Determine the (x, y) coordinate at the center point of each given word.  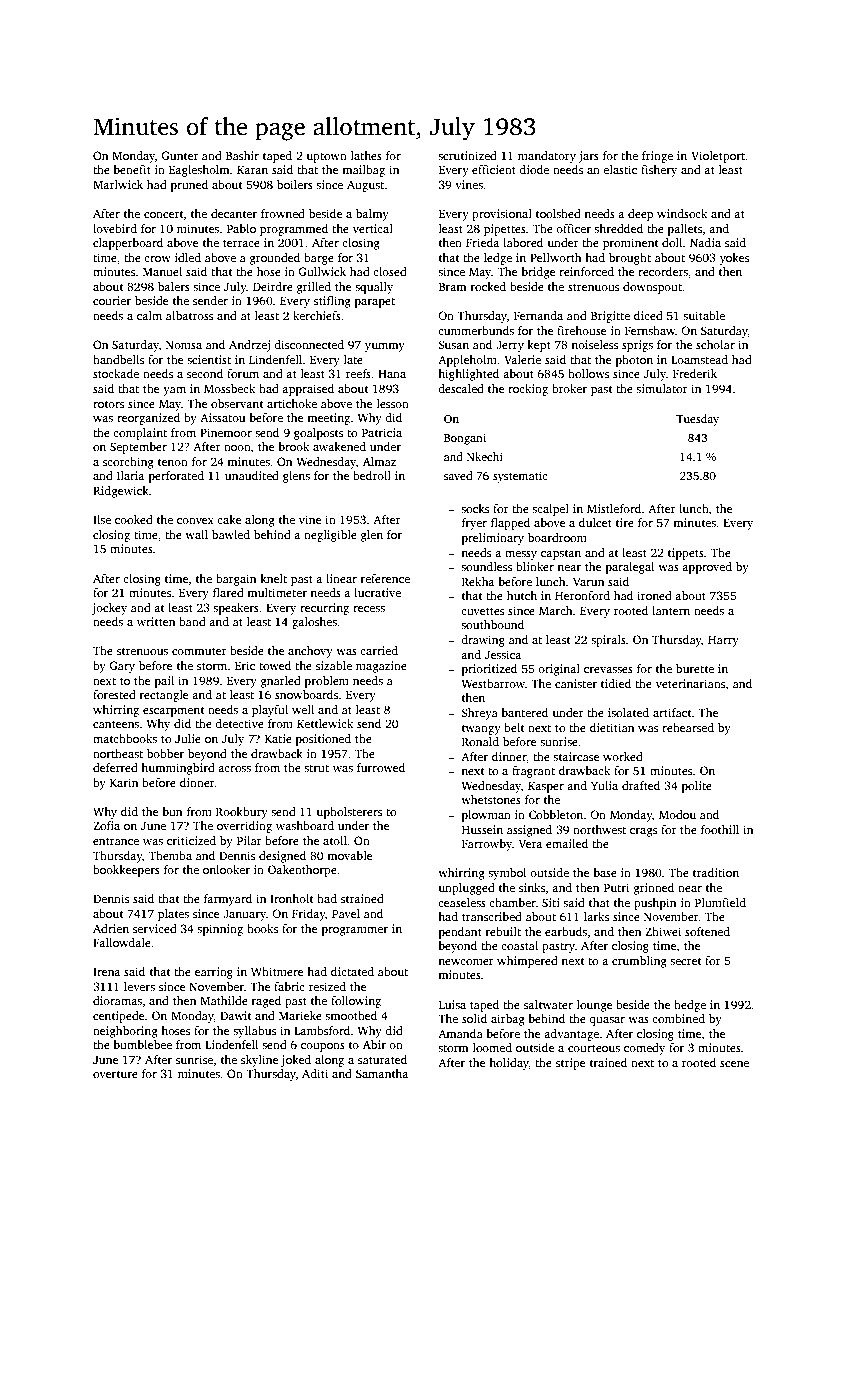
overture (115, 1074)
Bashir (242, 155)
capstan (561, 555)
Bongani (465, 439)
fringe (657, 157)
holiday (509, 1064)
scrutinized (467, 155)
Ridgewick (121, 492)
